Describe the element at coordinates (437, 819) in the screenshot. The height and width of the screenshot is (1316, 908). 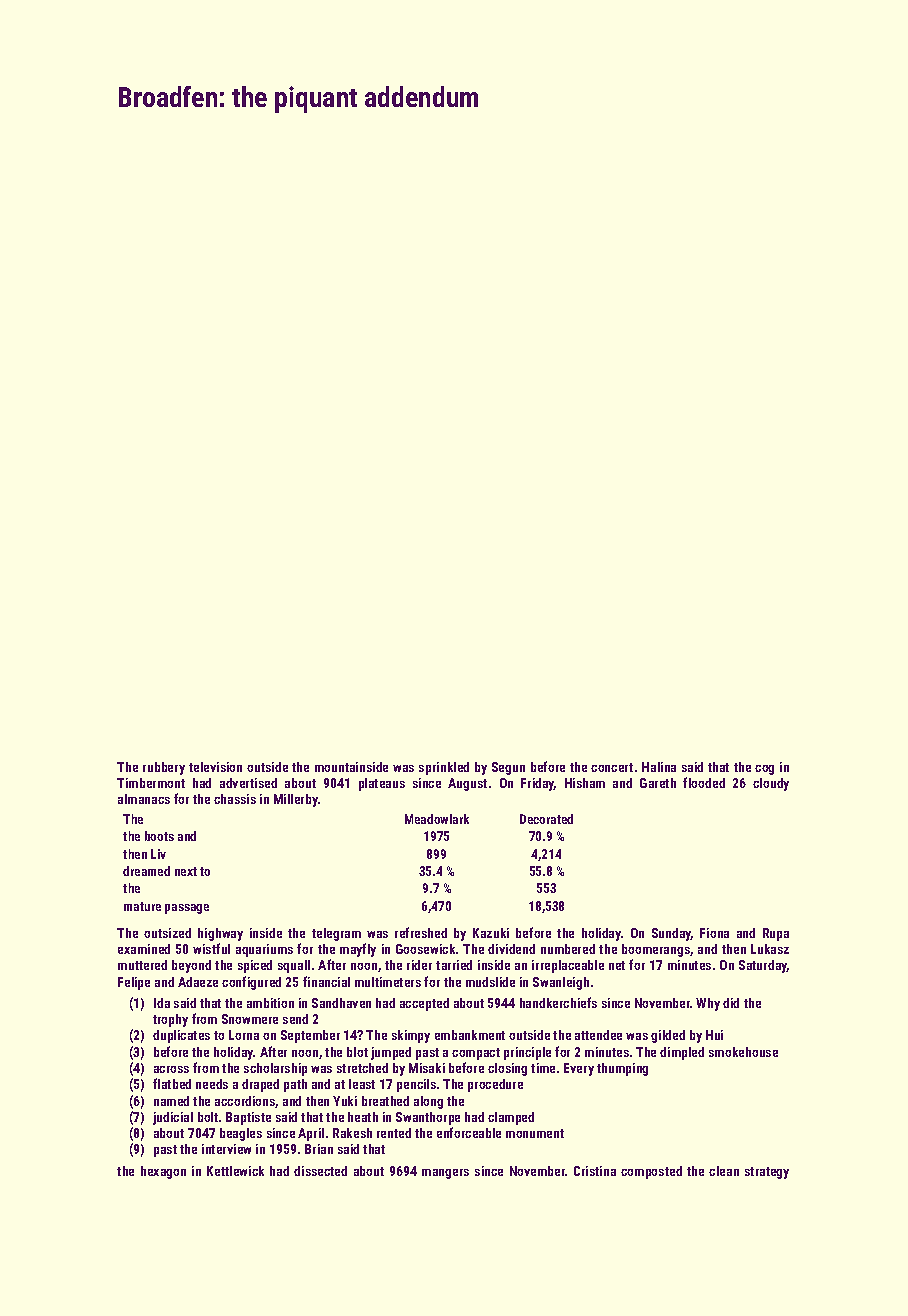
I see `Meadowlark` at that location.
